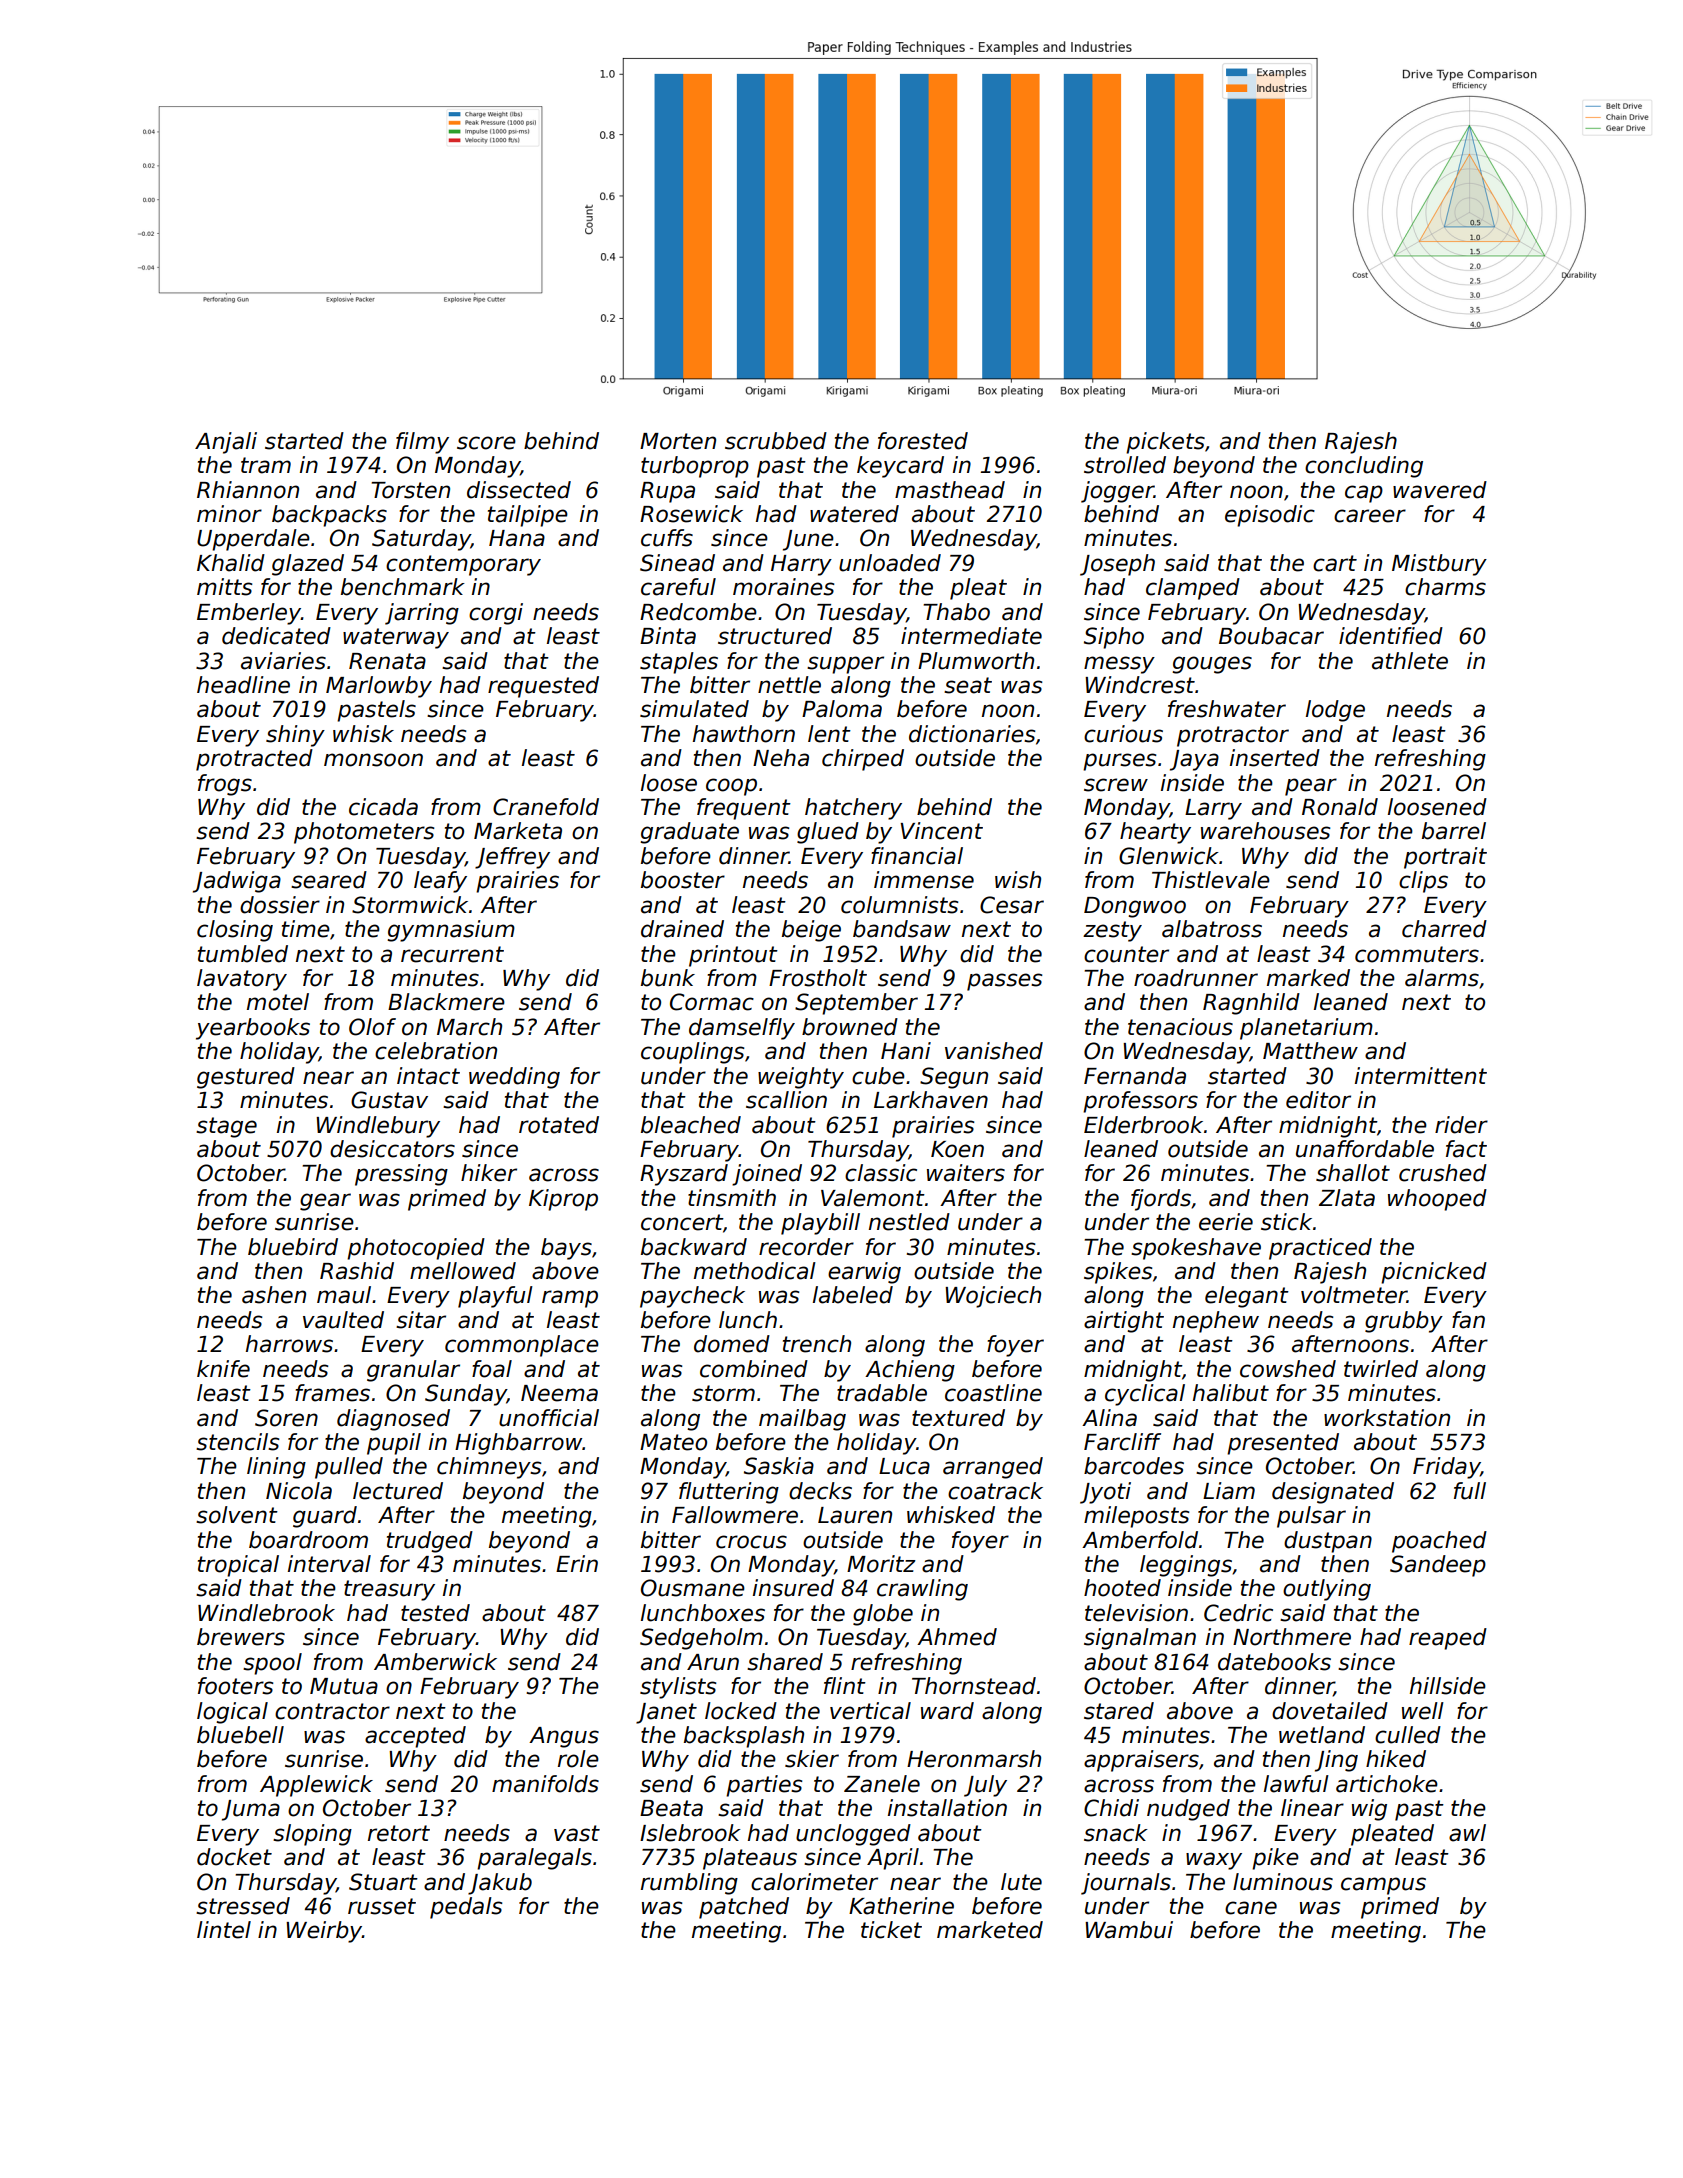 The width and height of the screenshot is (1683, 2178). I want to click on Ousmane, so click(693, 1588).
